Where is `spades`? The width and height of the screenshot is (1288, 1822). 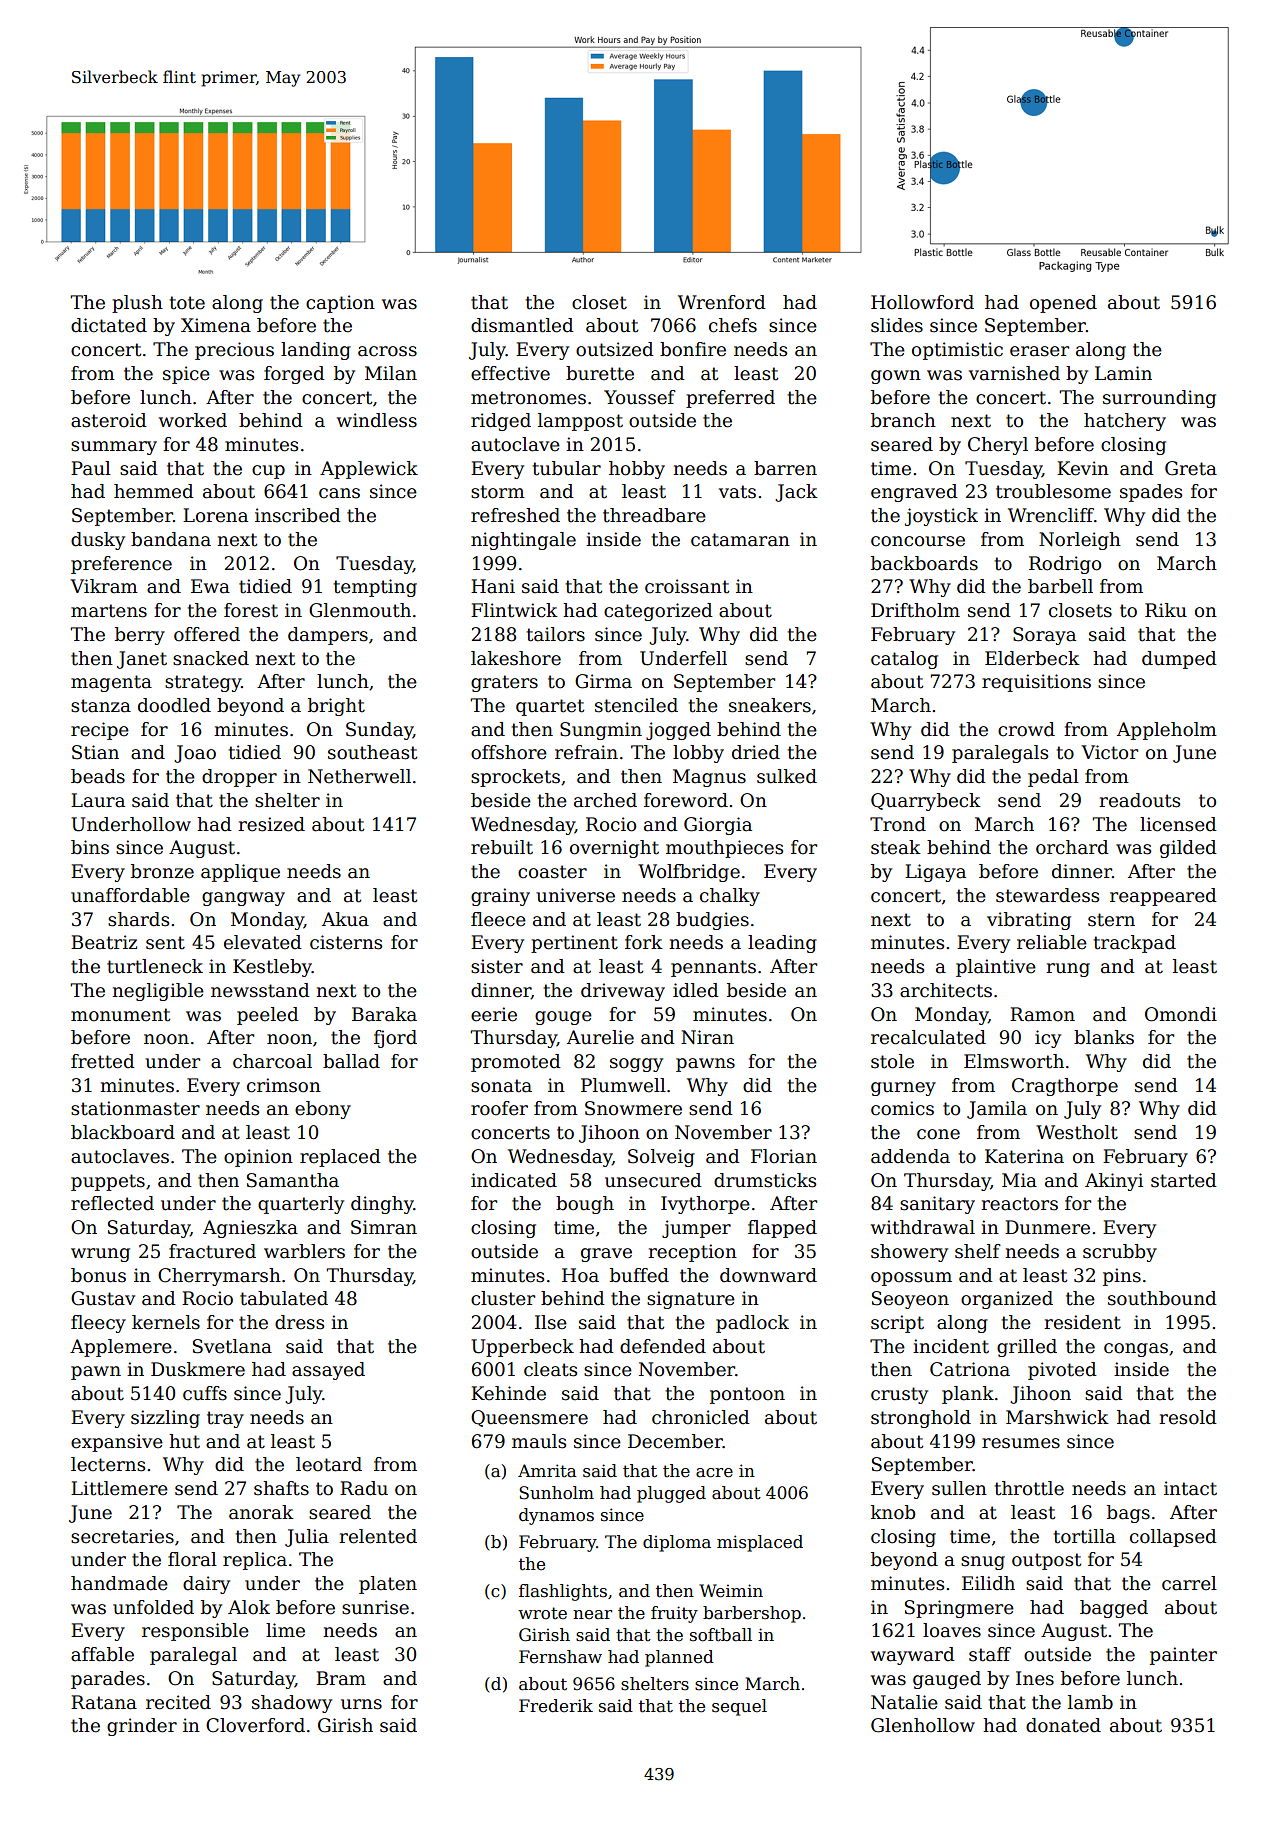 spades is located at coordinates (1151, 493).
